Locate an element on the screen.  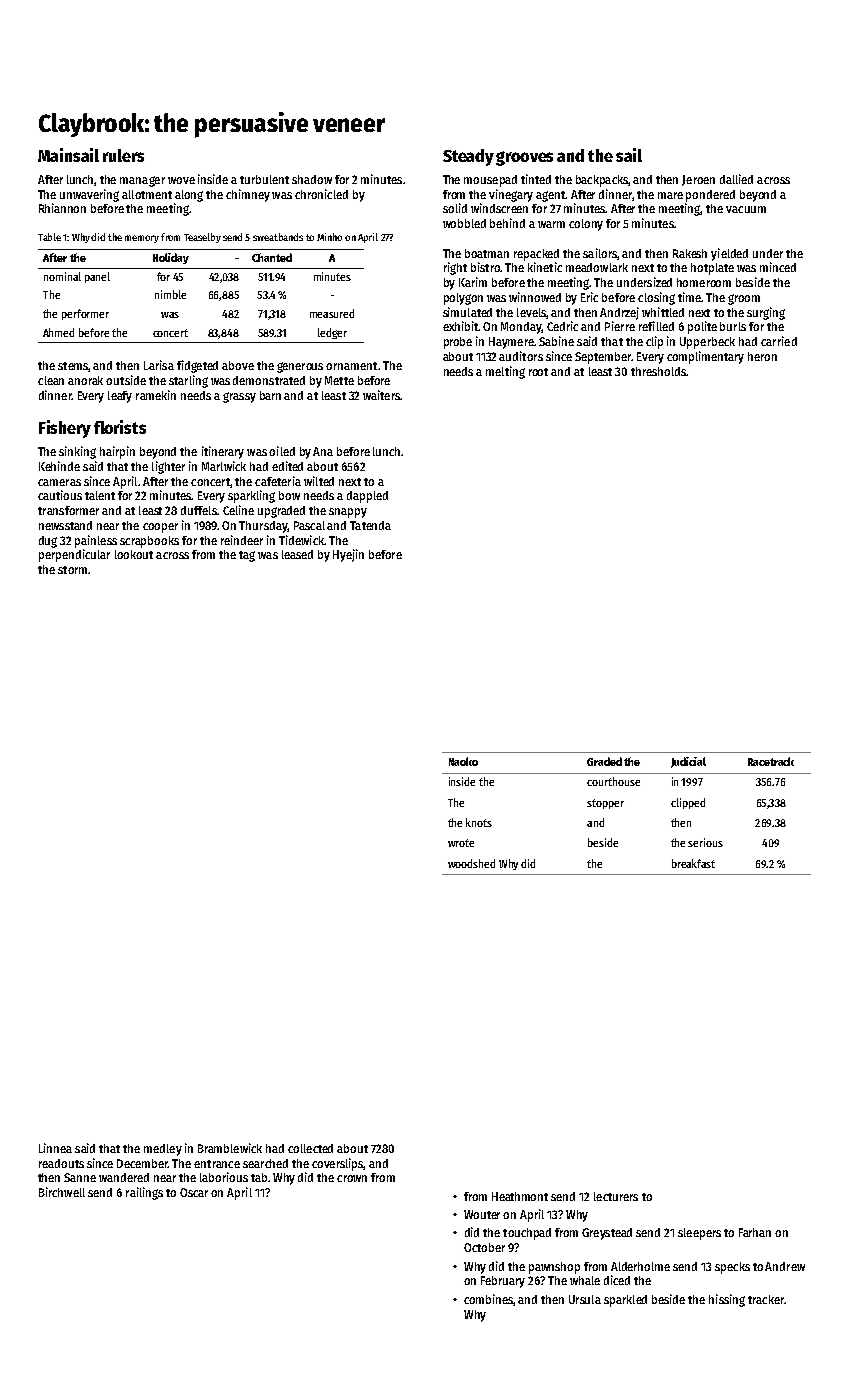
memory is located at coordinates (142, 239).
